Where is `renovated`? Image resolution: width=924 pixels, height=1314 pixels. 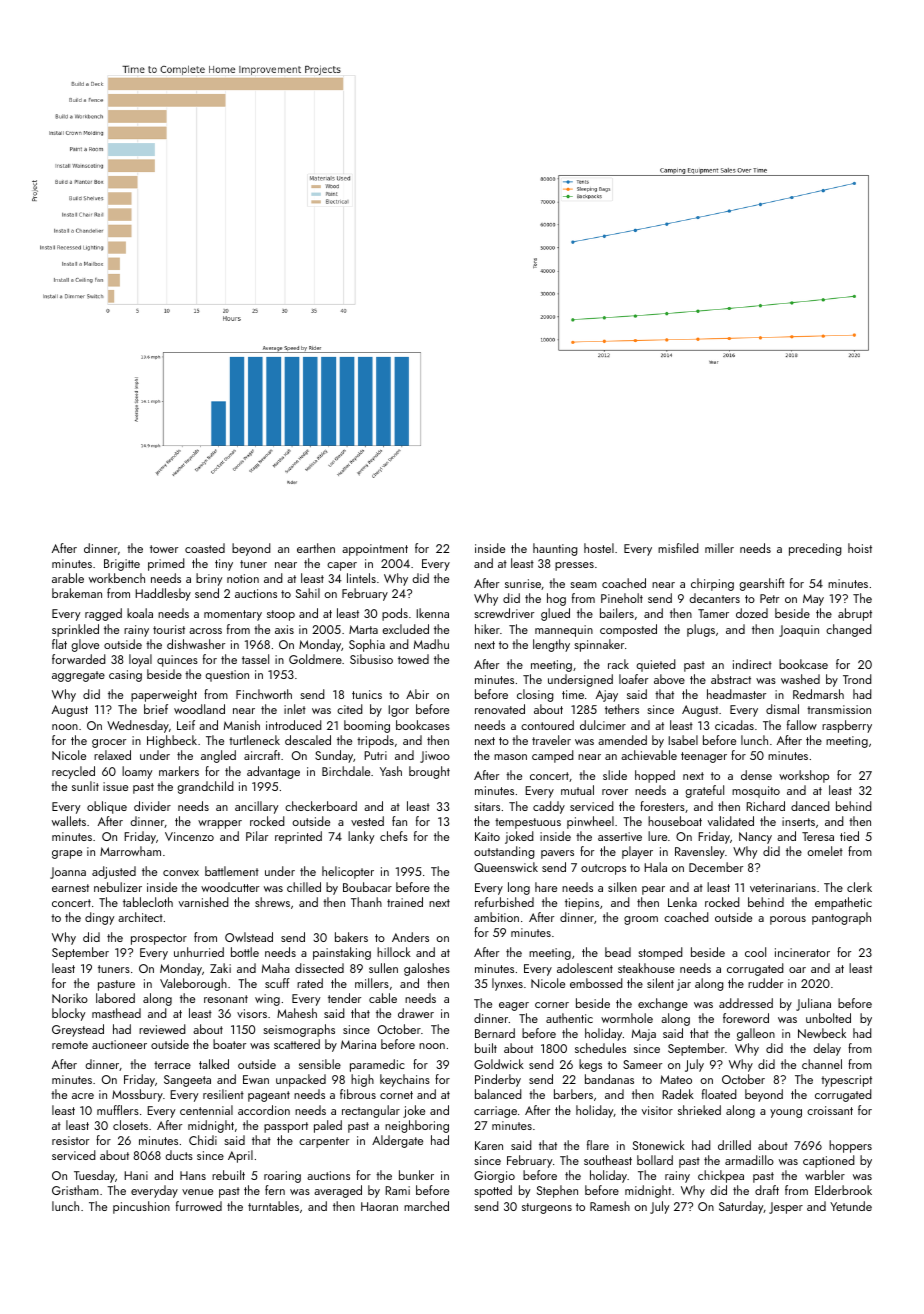 renovated is located at coordinates (500, 709).
